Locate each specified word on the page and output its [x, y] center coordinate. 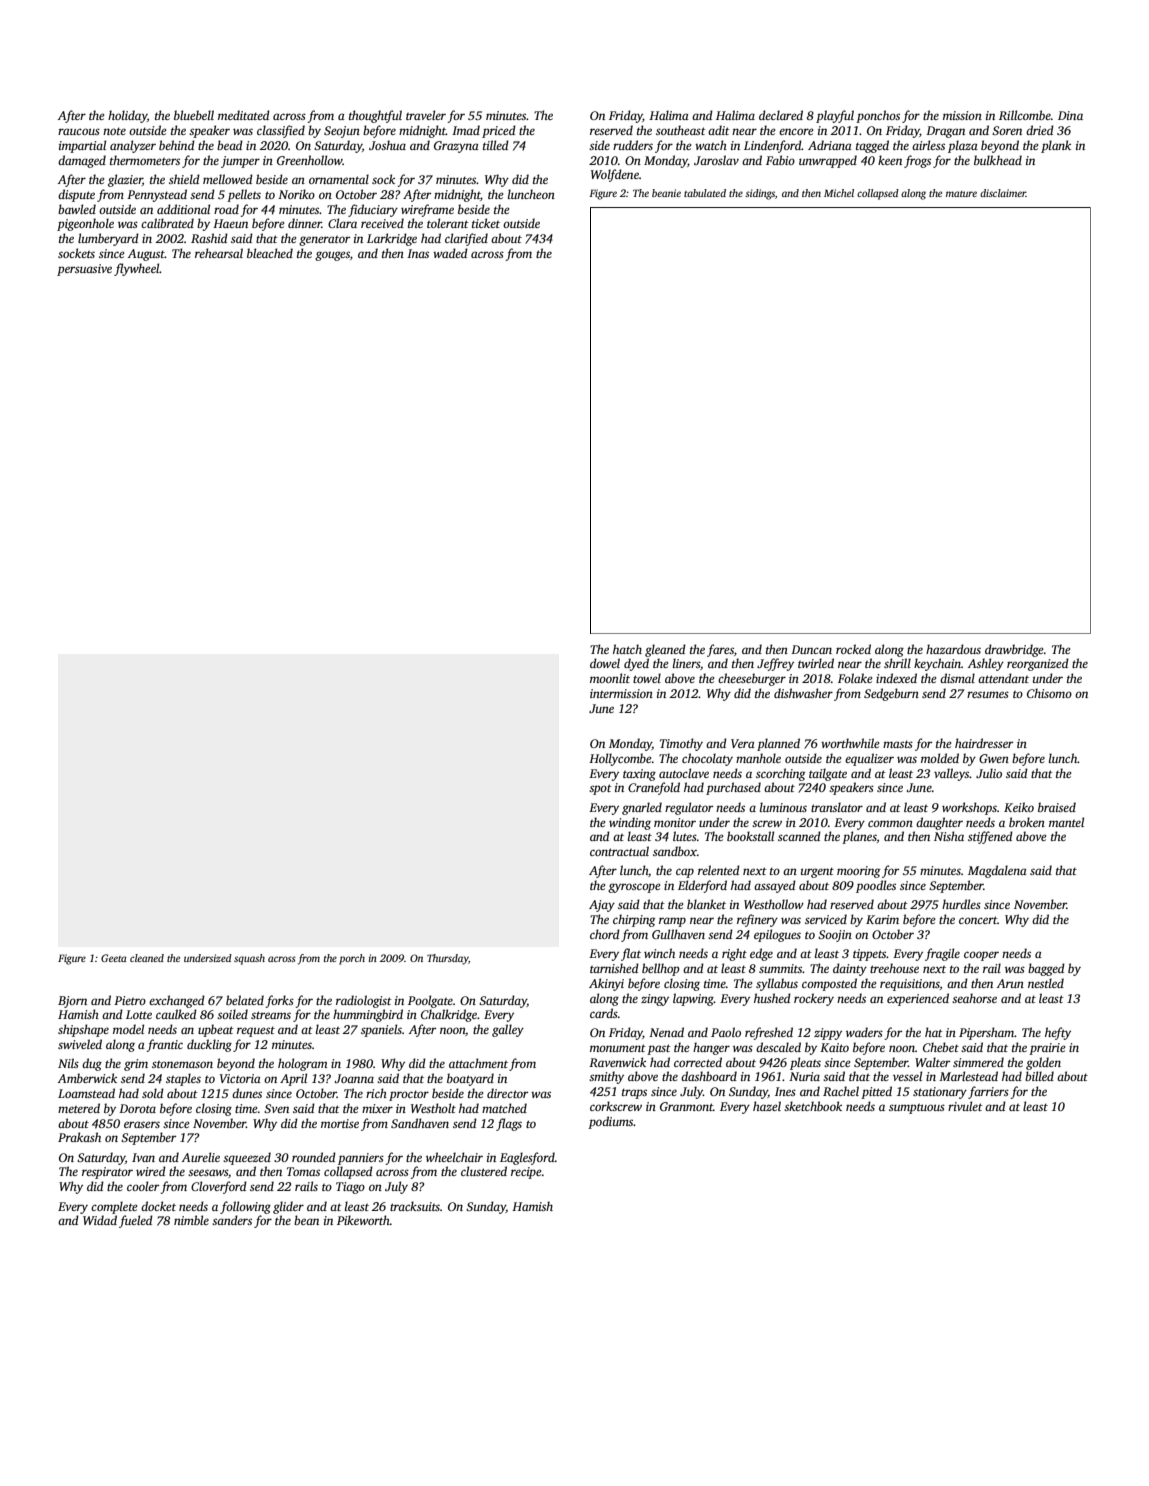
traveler [426, 115]
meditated [244, 115]
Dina [1070, 115]
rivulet [965, 1106]
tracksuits [415, 1206]
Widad [100, 1220]
